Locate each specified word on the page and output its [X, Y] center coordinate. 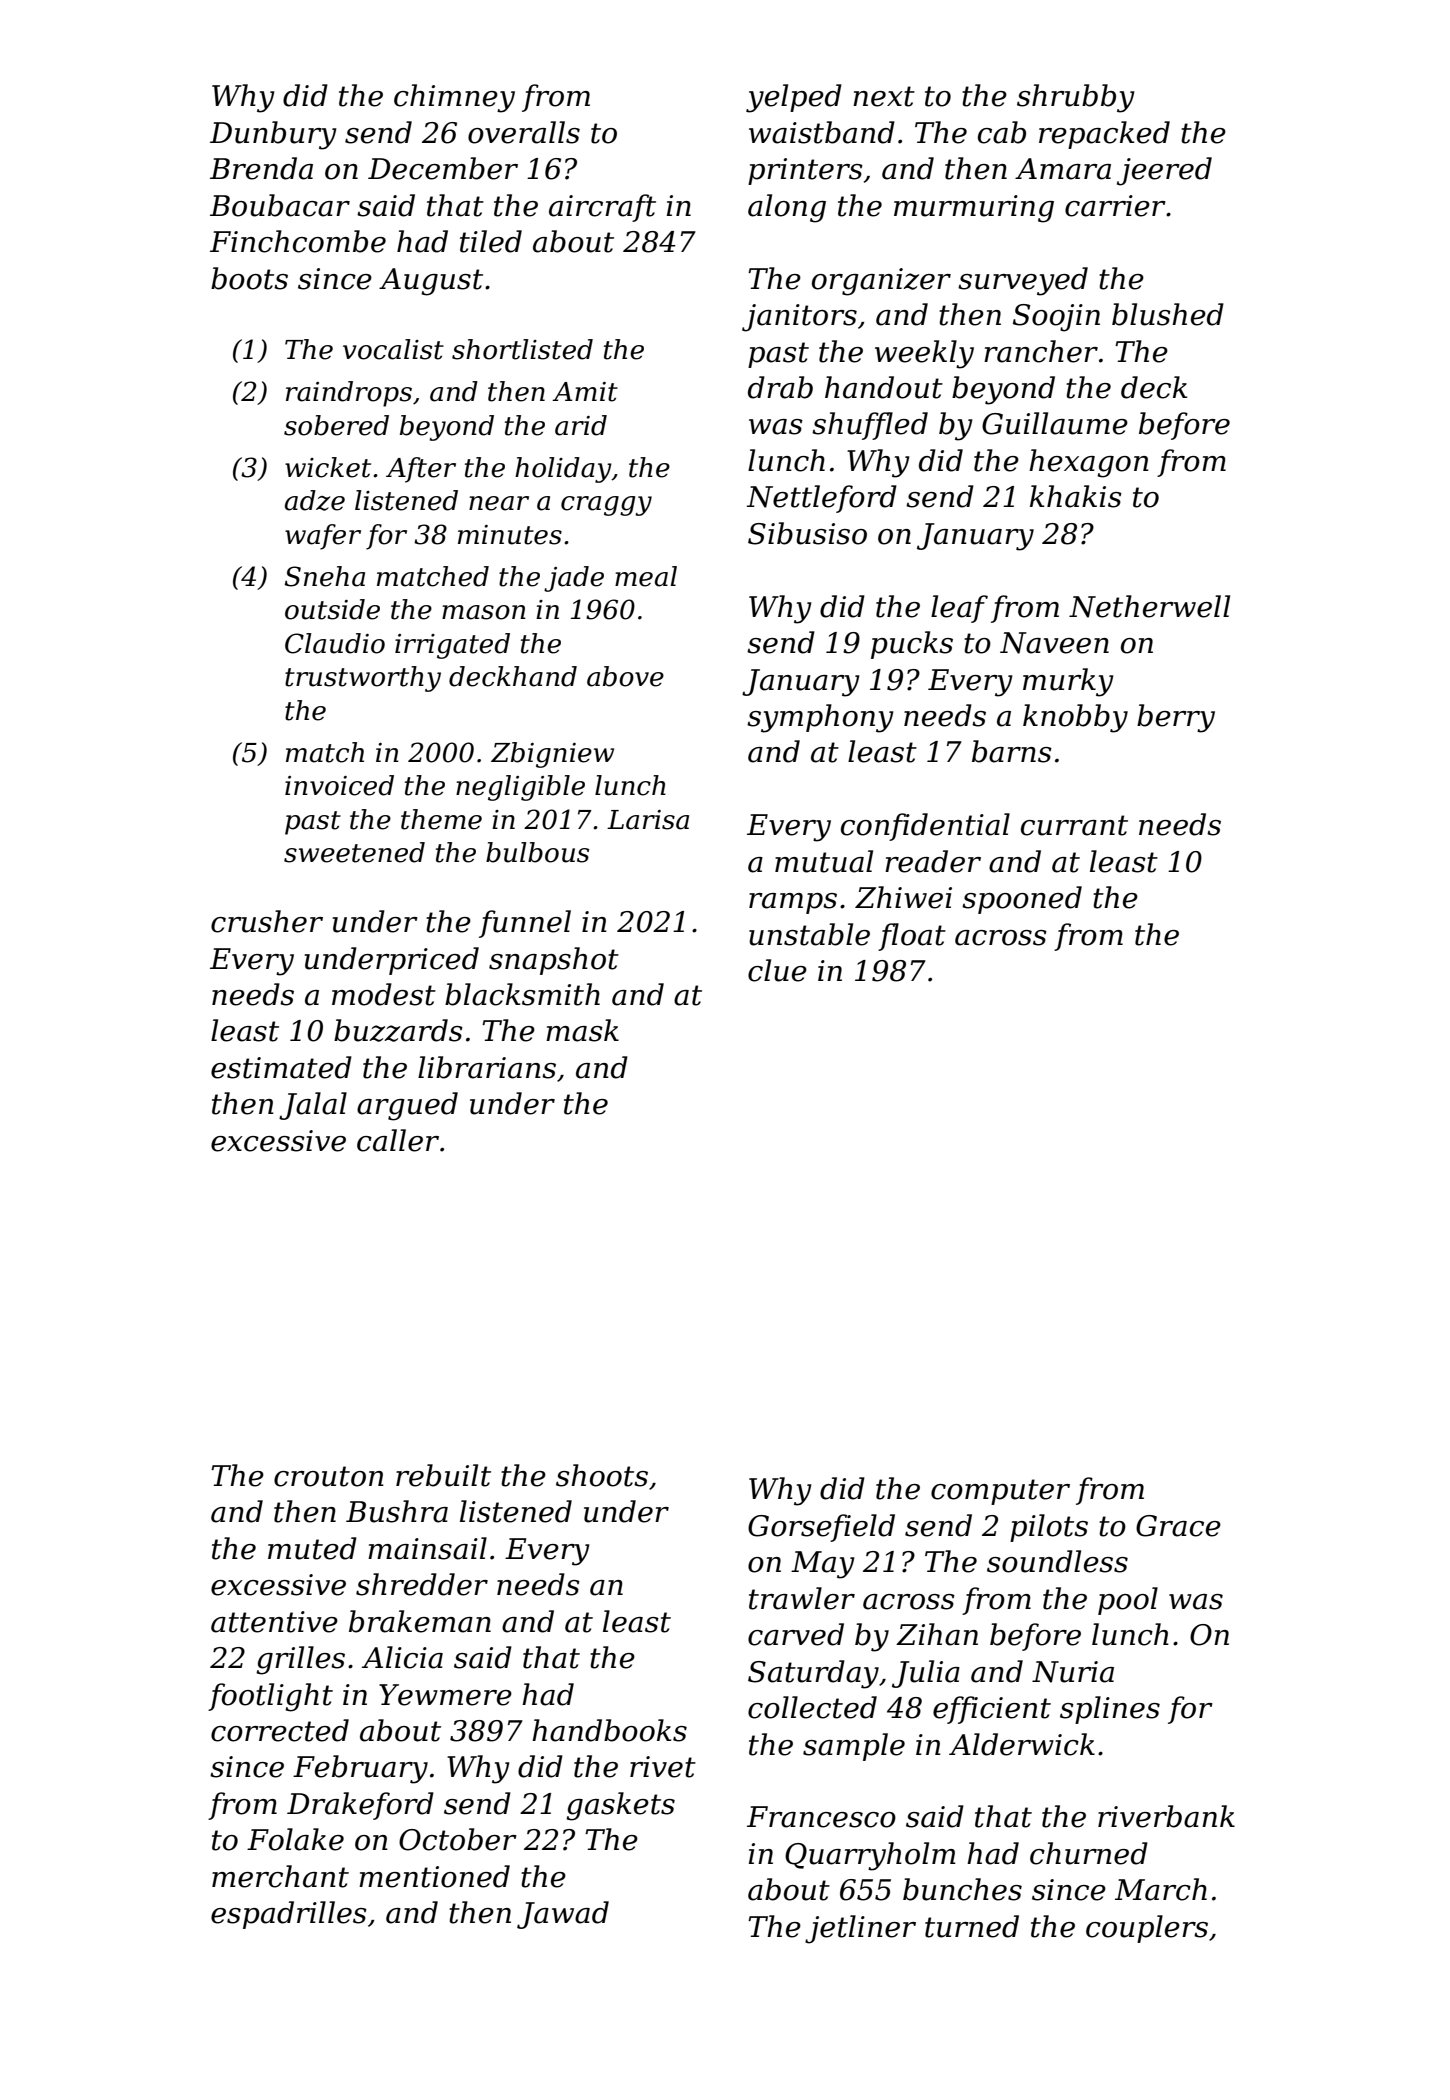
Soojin [1056, 318]
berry [1176, 718]
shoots [602, 1475]
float [912, 937]
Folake [295, 1839]
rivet [663, 1767]
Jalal [313, 1106]
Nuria [1073, 1672]
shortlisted [522, 349]
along [787, 208]
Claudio [335, 643]
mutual [824, 861]
